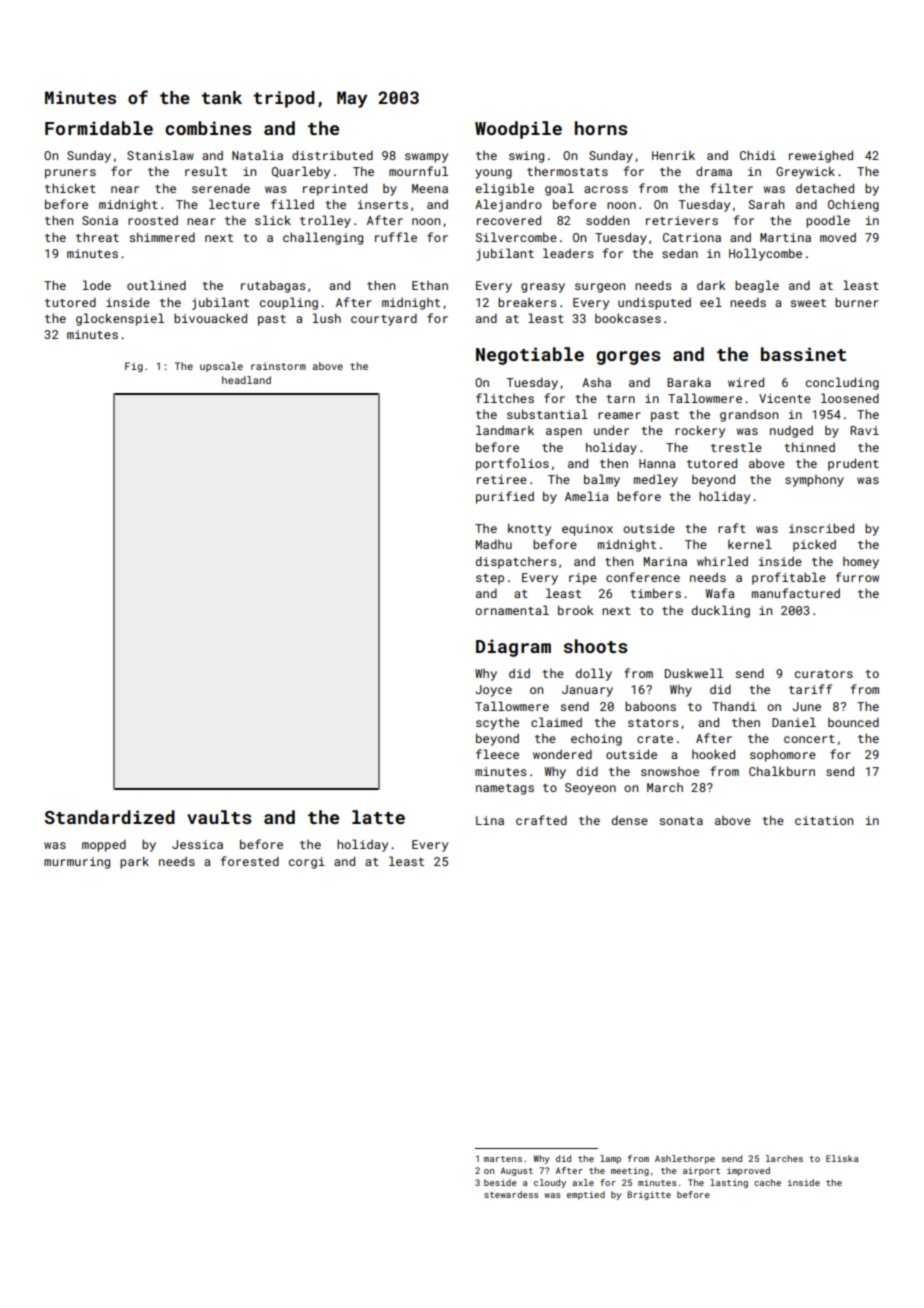 The height and width of the screenshot is (1308, 924). I want to click on June, so click(807, 706).
